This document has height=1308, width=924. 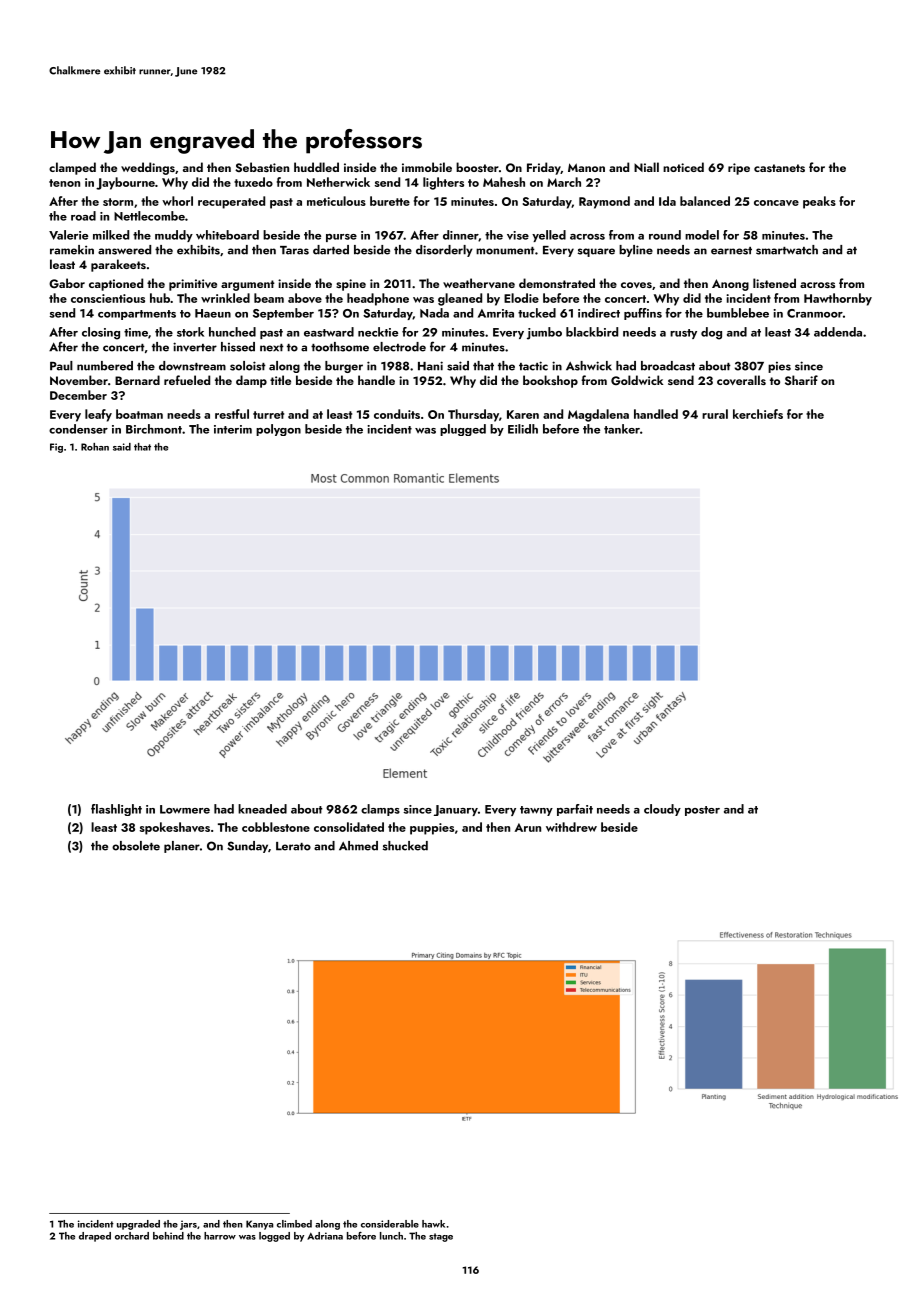 I want to click on withdrew, so click(x=571, y=827).
